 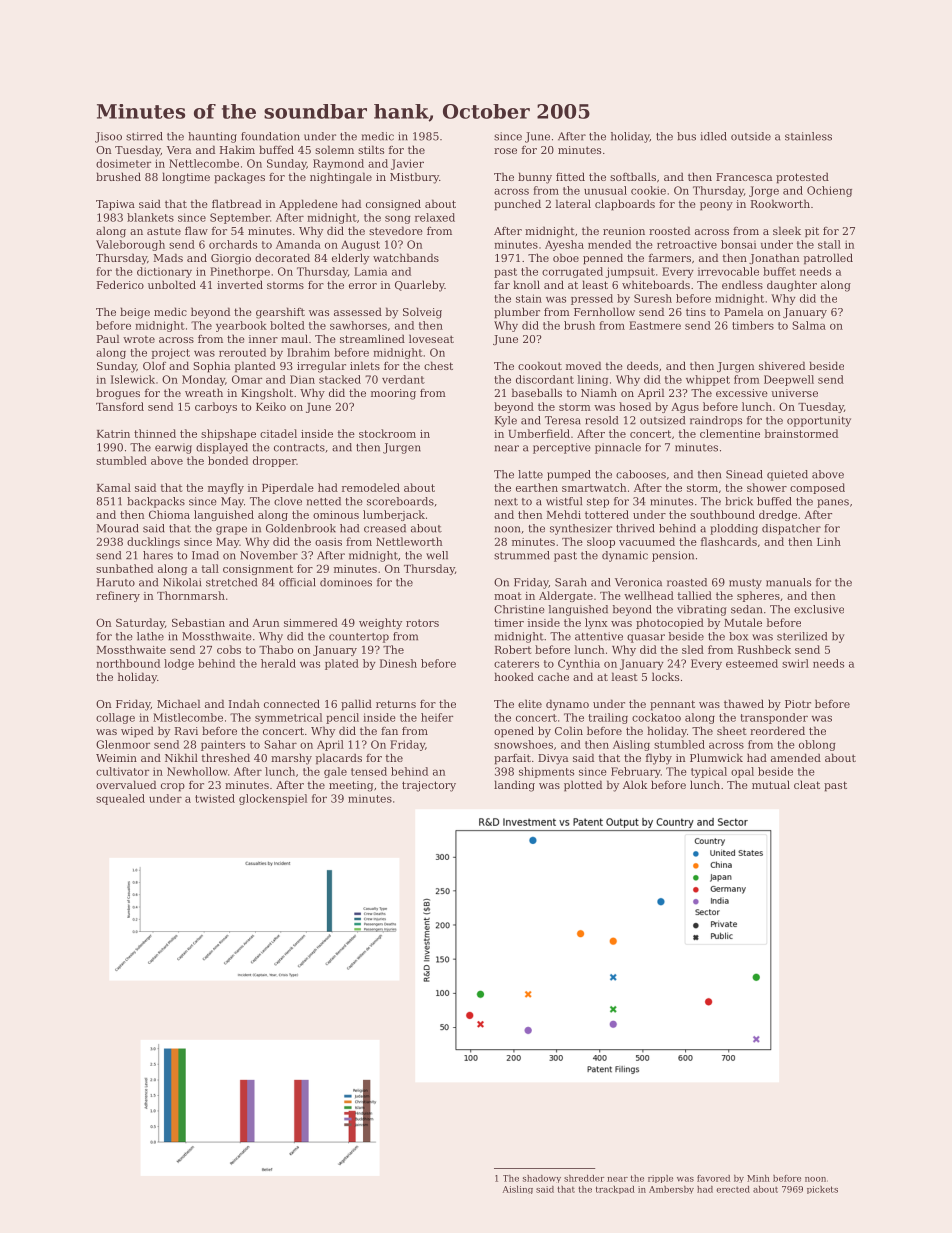 What do you see at coordinates (713, 136) in the document?
I see `idled` at bounding box center [713, 136].
